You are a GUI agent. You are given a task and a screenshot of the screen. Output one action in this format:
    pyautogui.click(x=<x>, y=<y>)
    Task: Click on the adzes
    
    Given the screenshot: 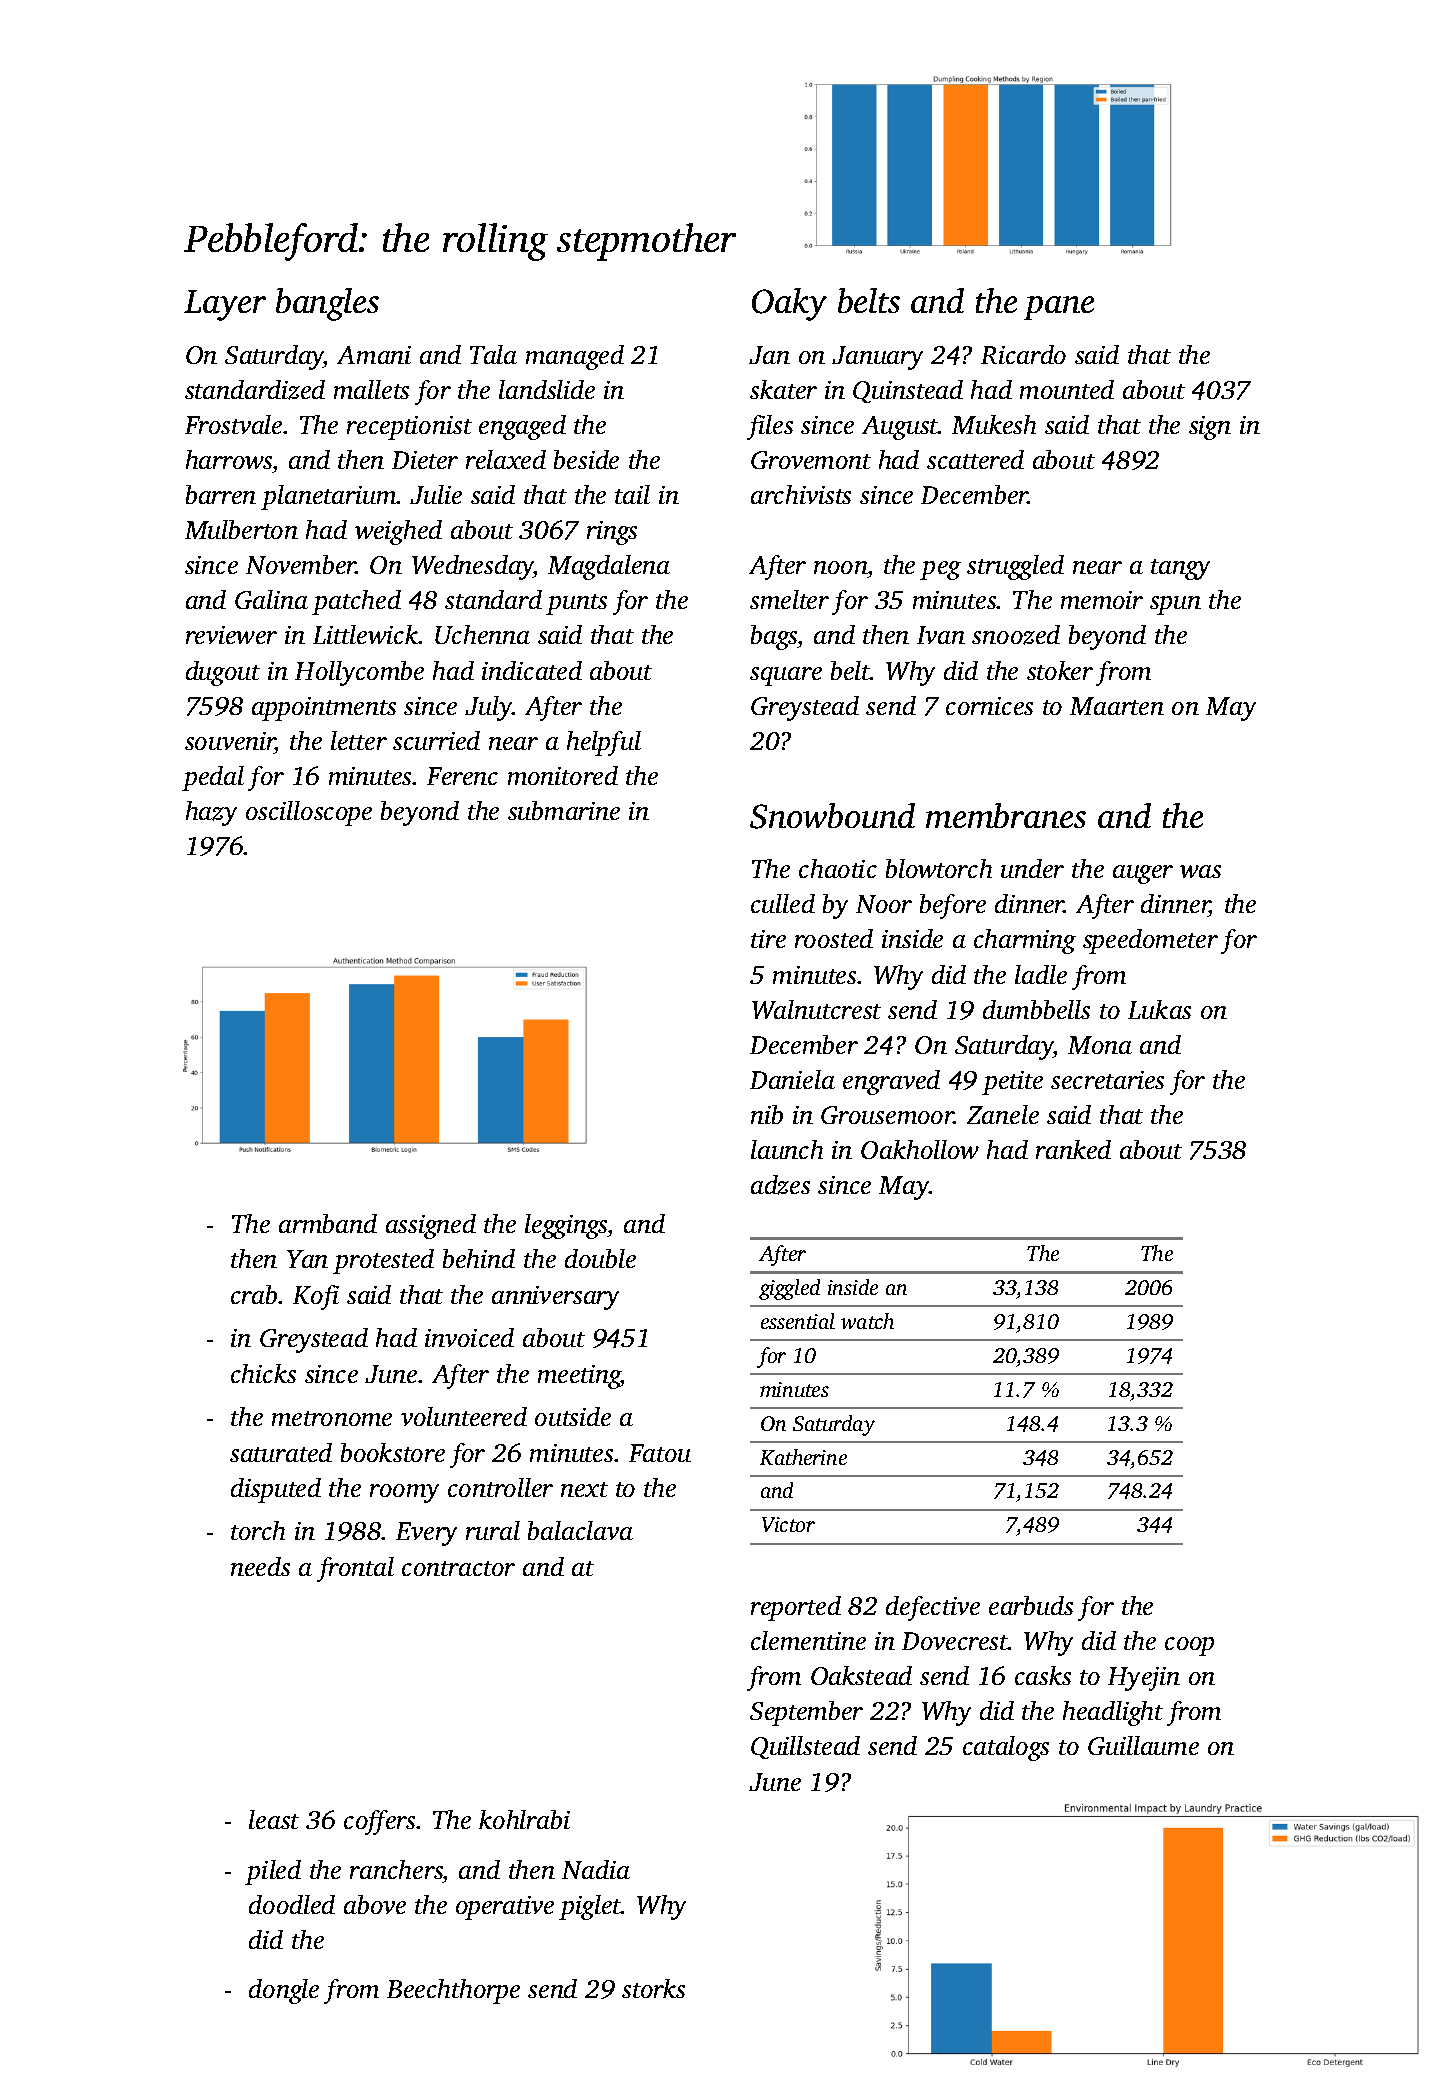 What is the action you would take?
    pyautogui.click(x=780, y=1185)
